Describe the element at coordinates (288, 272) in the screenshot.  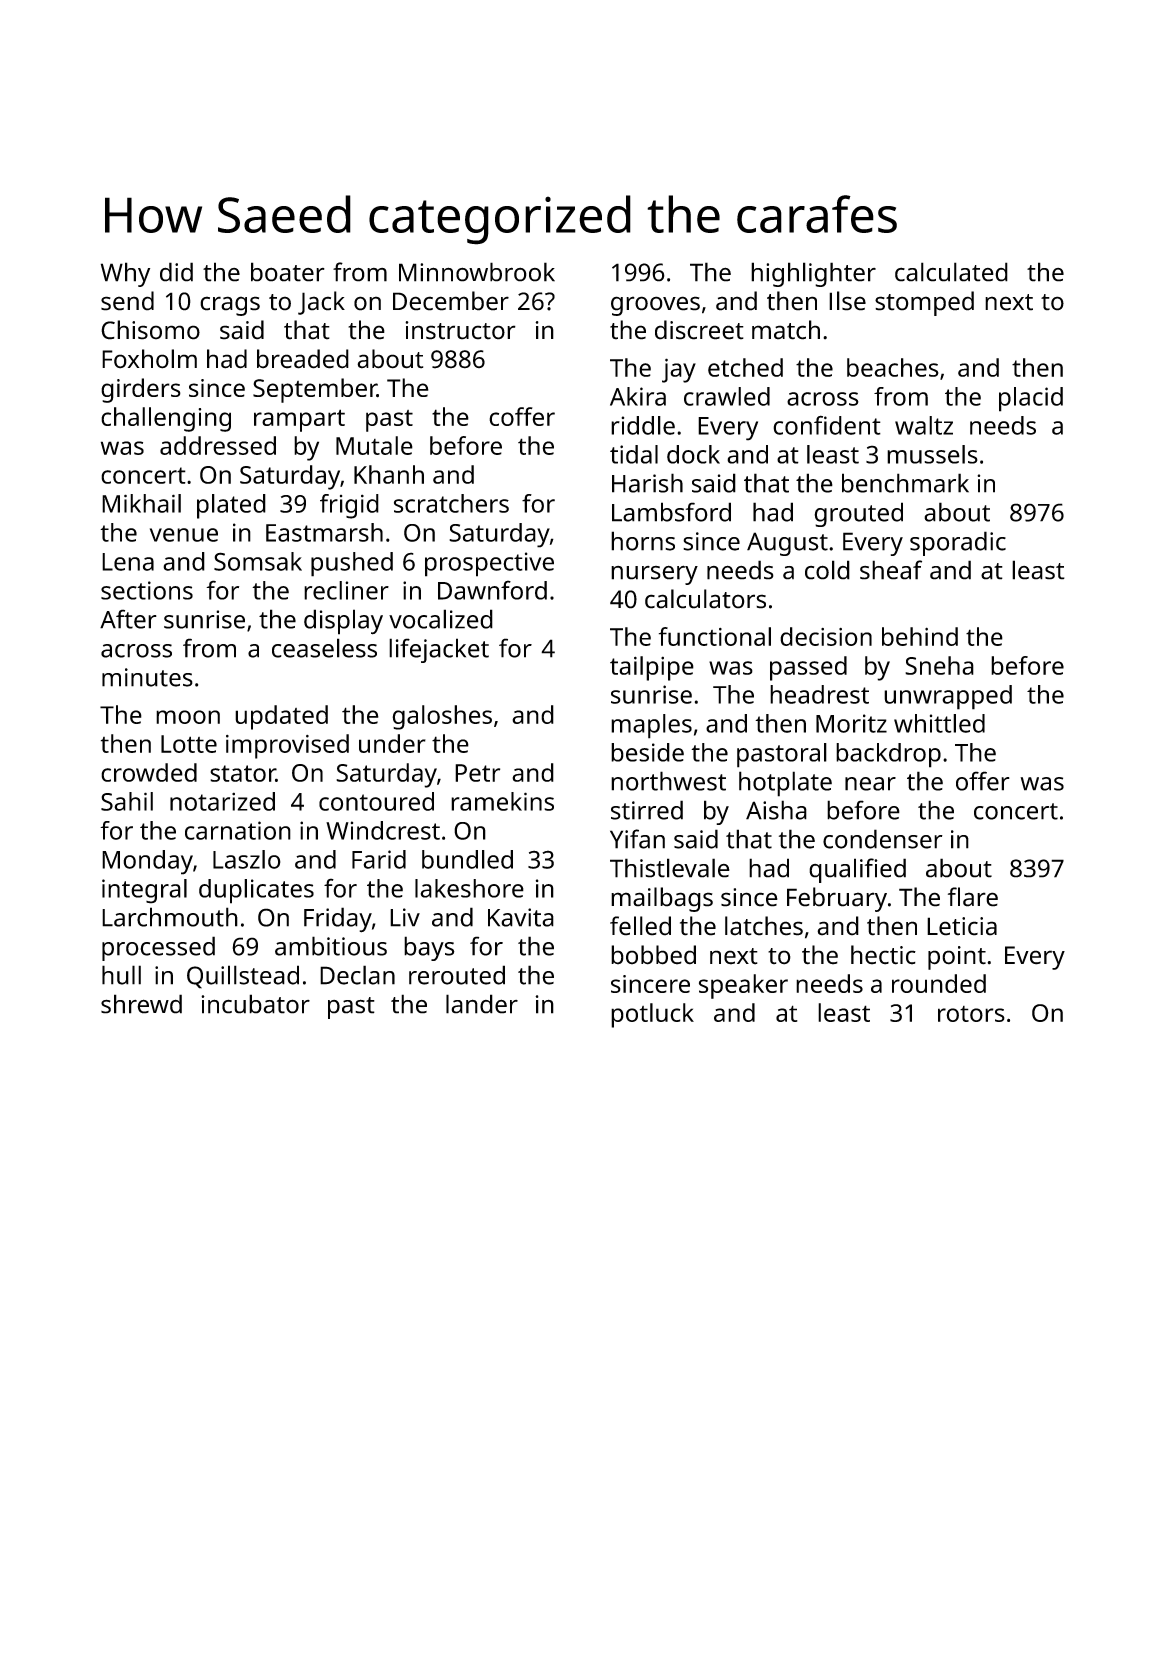
I see `boater` at that location.
